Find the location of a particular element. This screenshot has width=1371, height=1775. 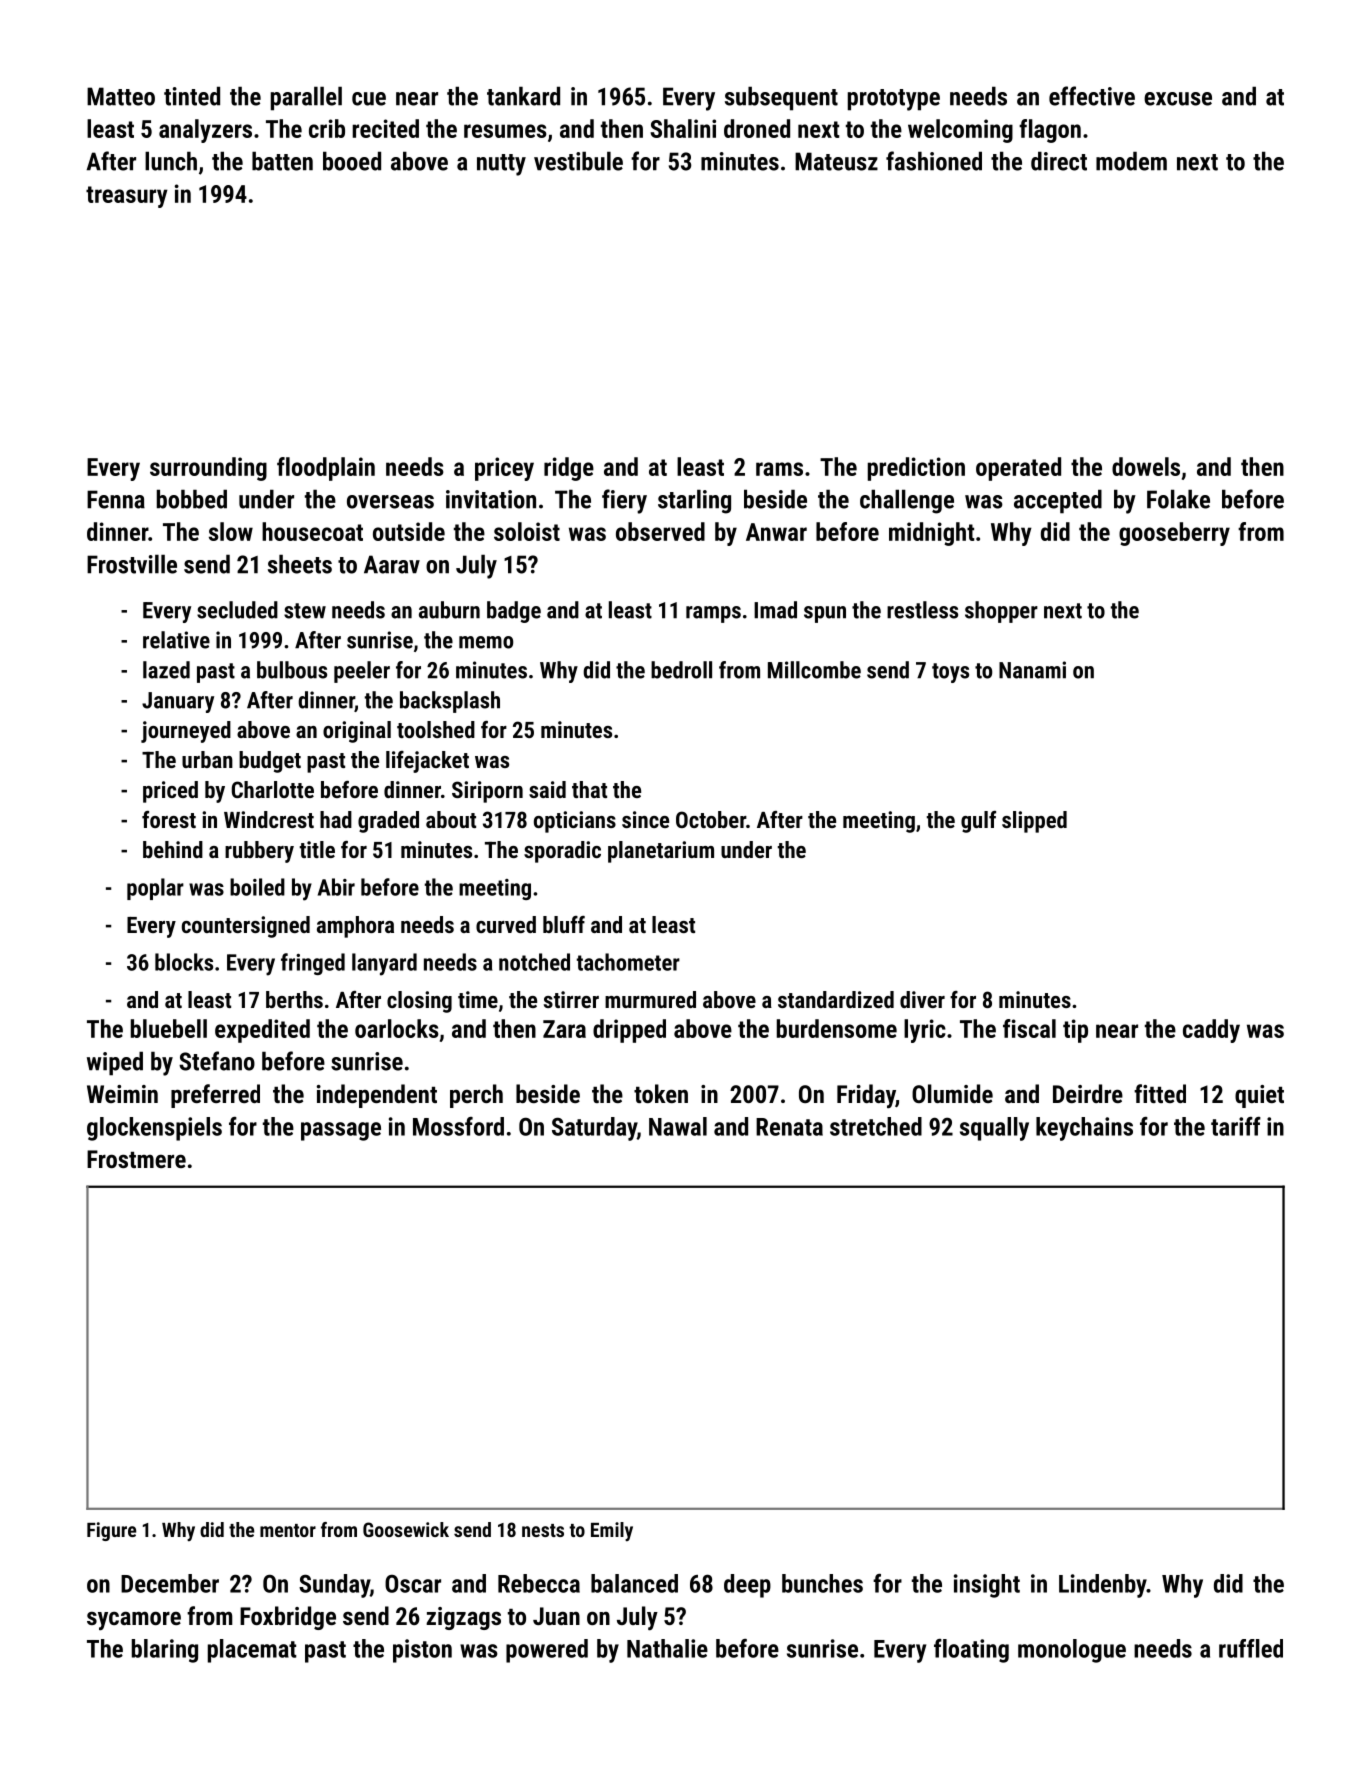

rams is located at coordinates (779, 469).
